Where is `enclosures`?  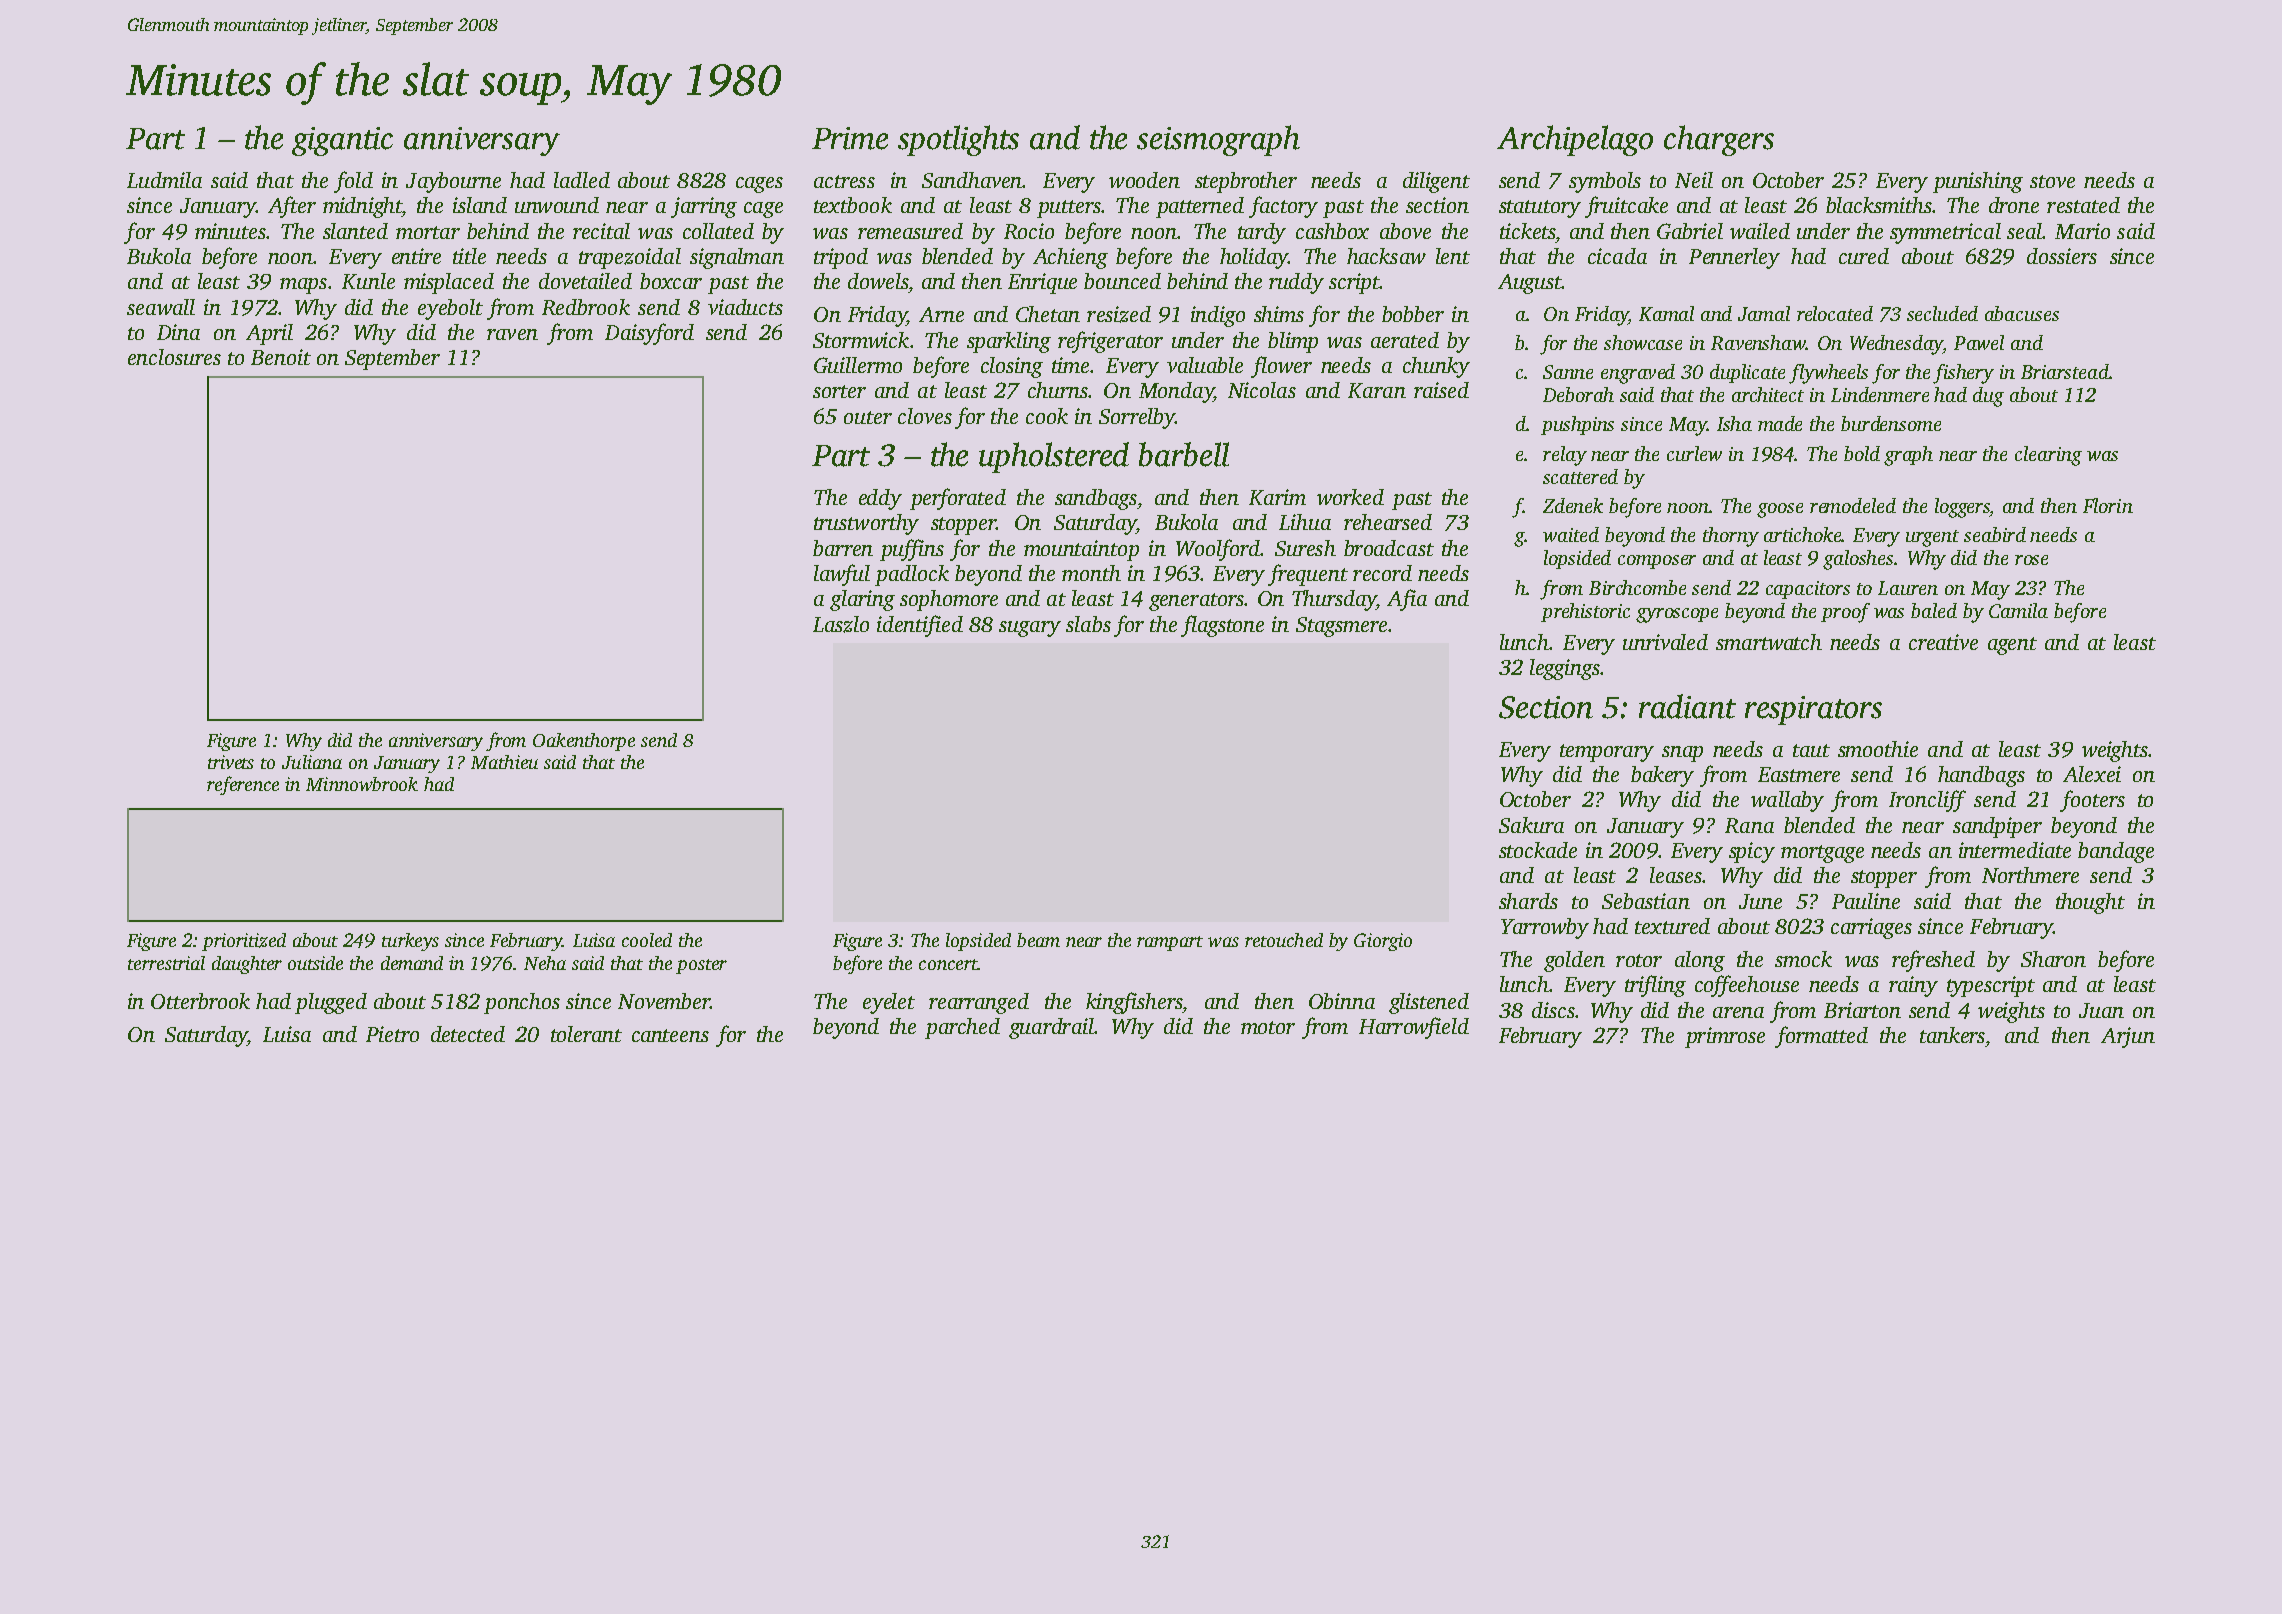
enclosures is located at coordinates (174, 357).
